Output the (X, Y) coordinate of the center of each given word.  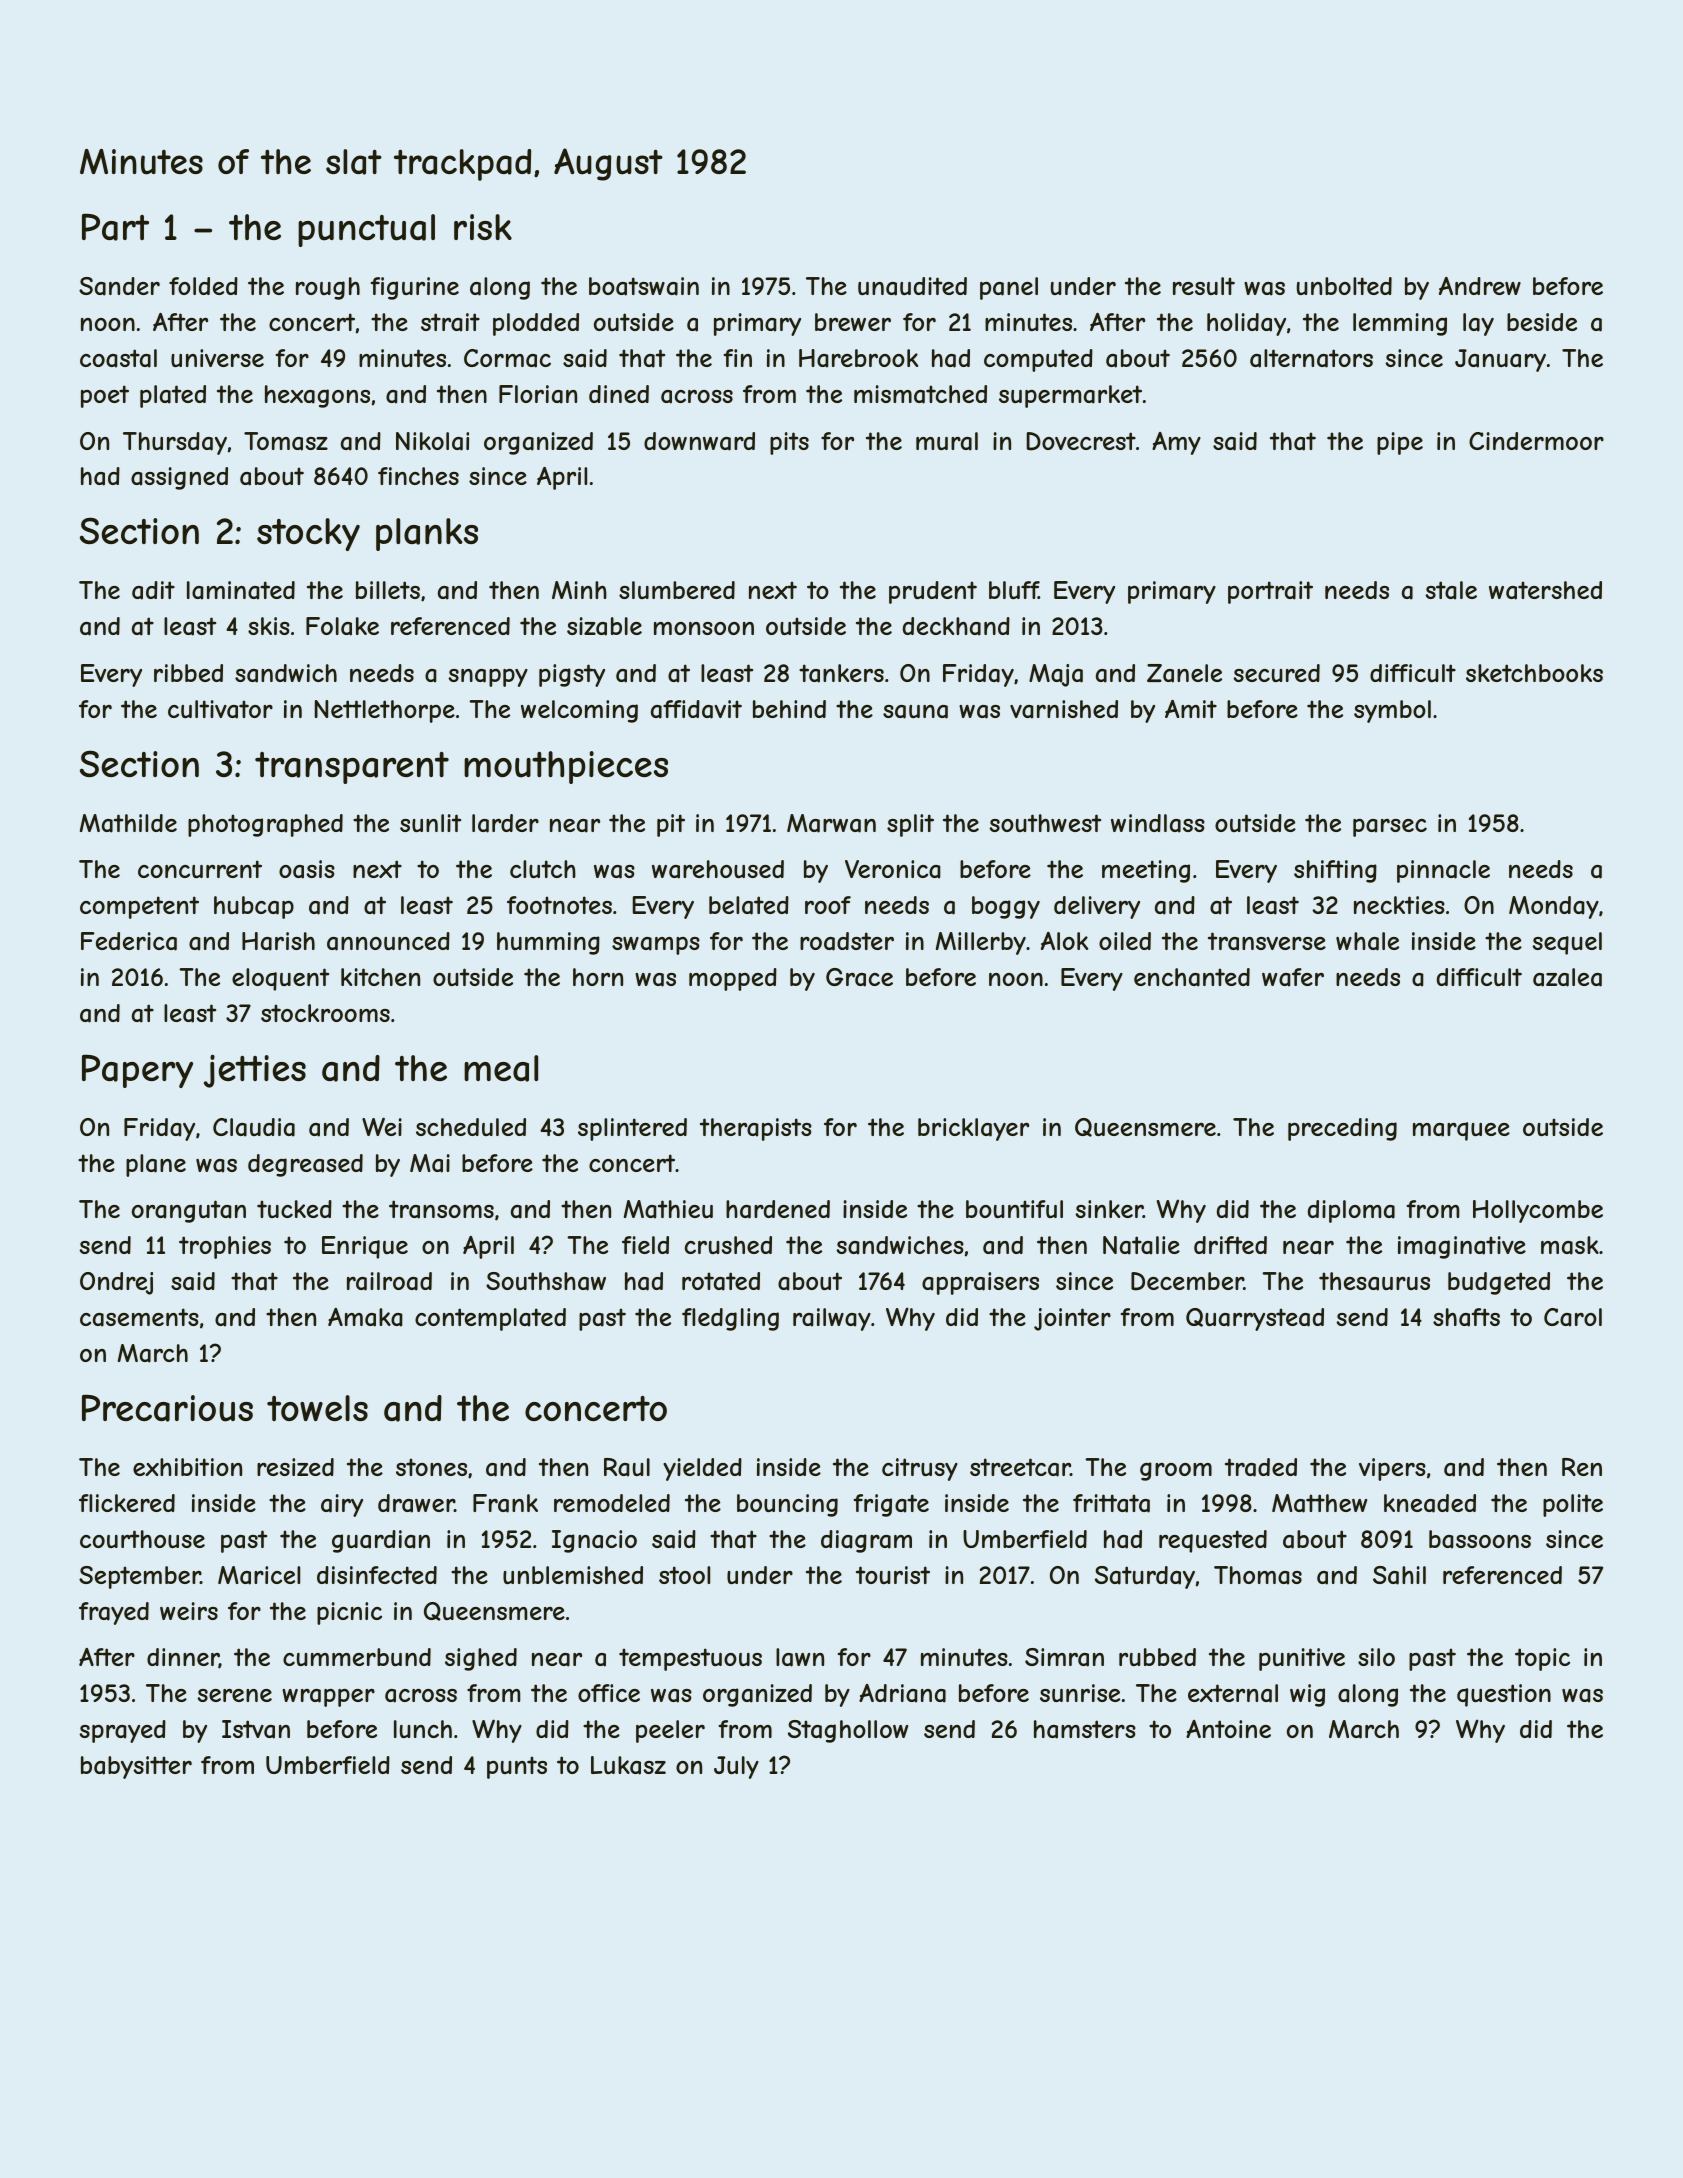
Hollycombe (1538, 1211)
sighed (481, 1659)
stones (431, 1467)
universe (217, 358)
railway (832, 1319)
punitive (1302, 1659)
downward (699, 441)
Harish (278, 941)
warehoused (718, 869)
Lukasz (628, 1765)
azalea (1567, 977)
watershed (1545, 590)
